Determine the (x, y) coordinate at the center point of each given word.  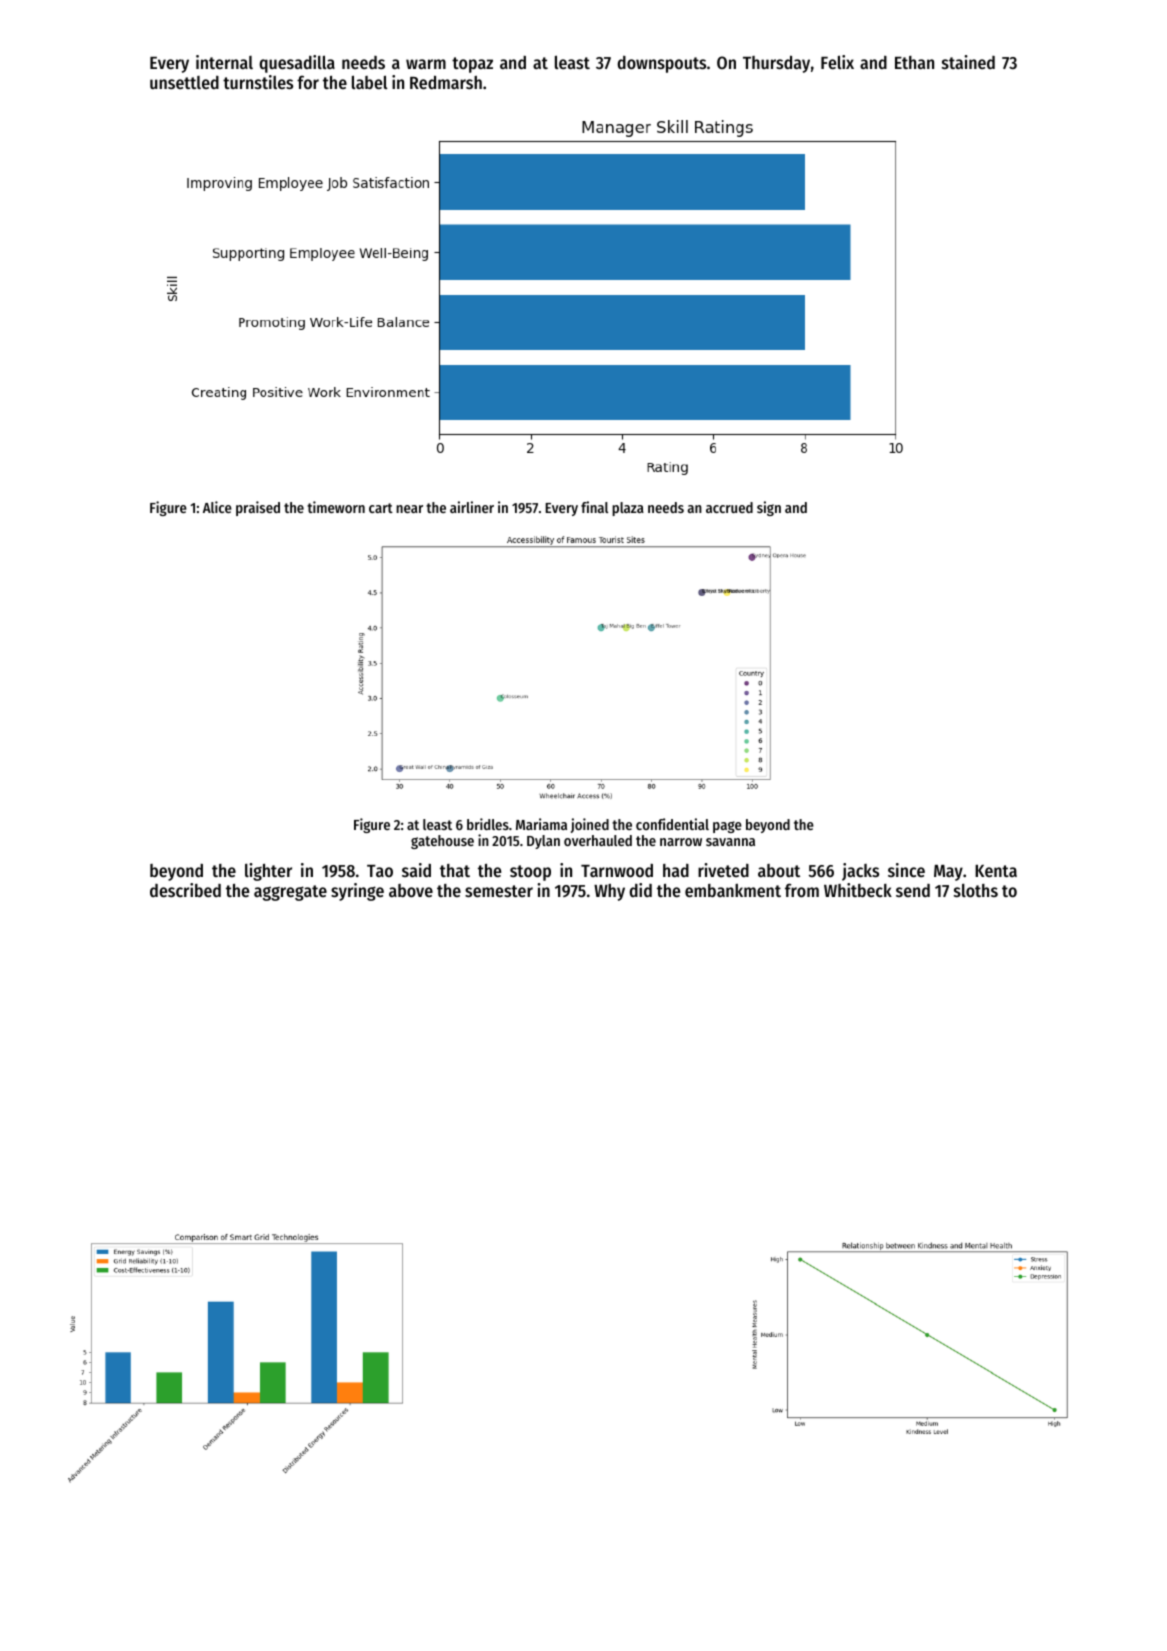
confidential (672, 824)
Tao (380, 871)
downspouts (661, 64)
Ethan (914, 62)
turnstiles (258, 82)
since (906, 870)
